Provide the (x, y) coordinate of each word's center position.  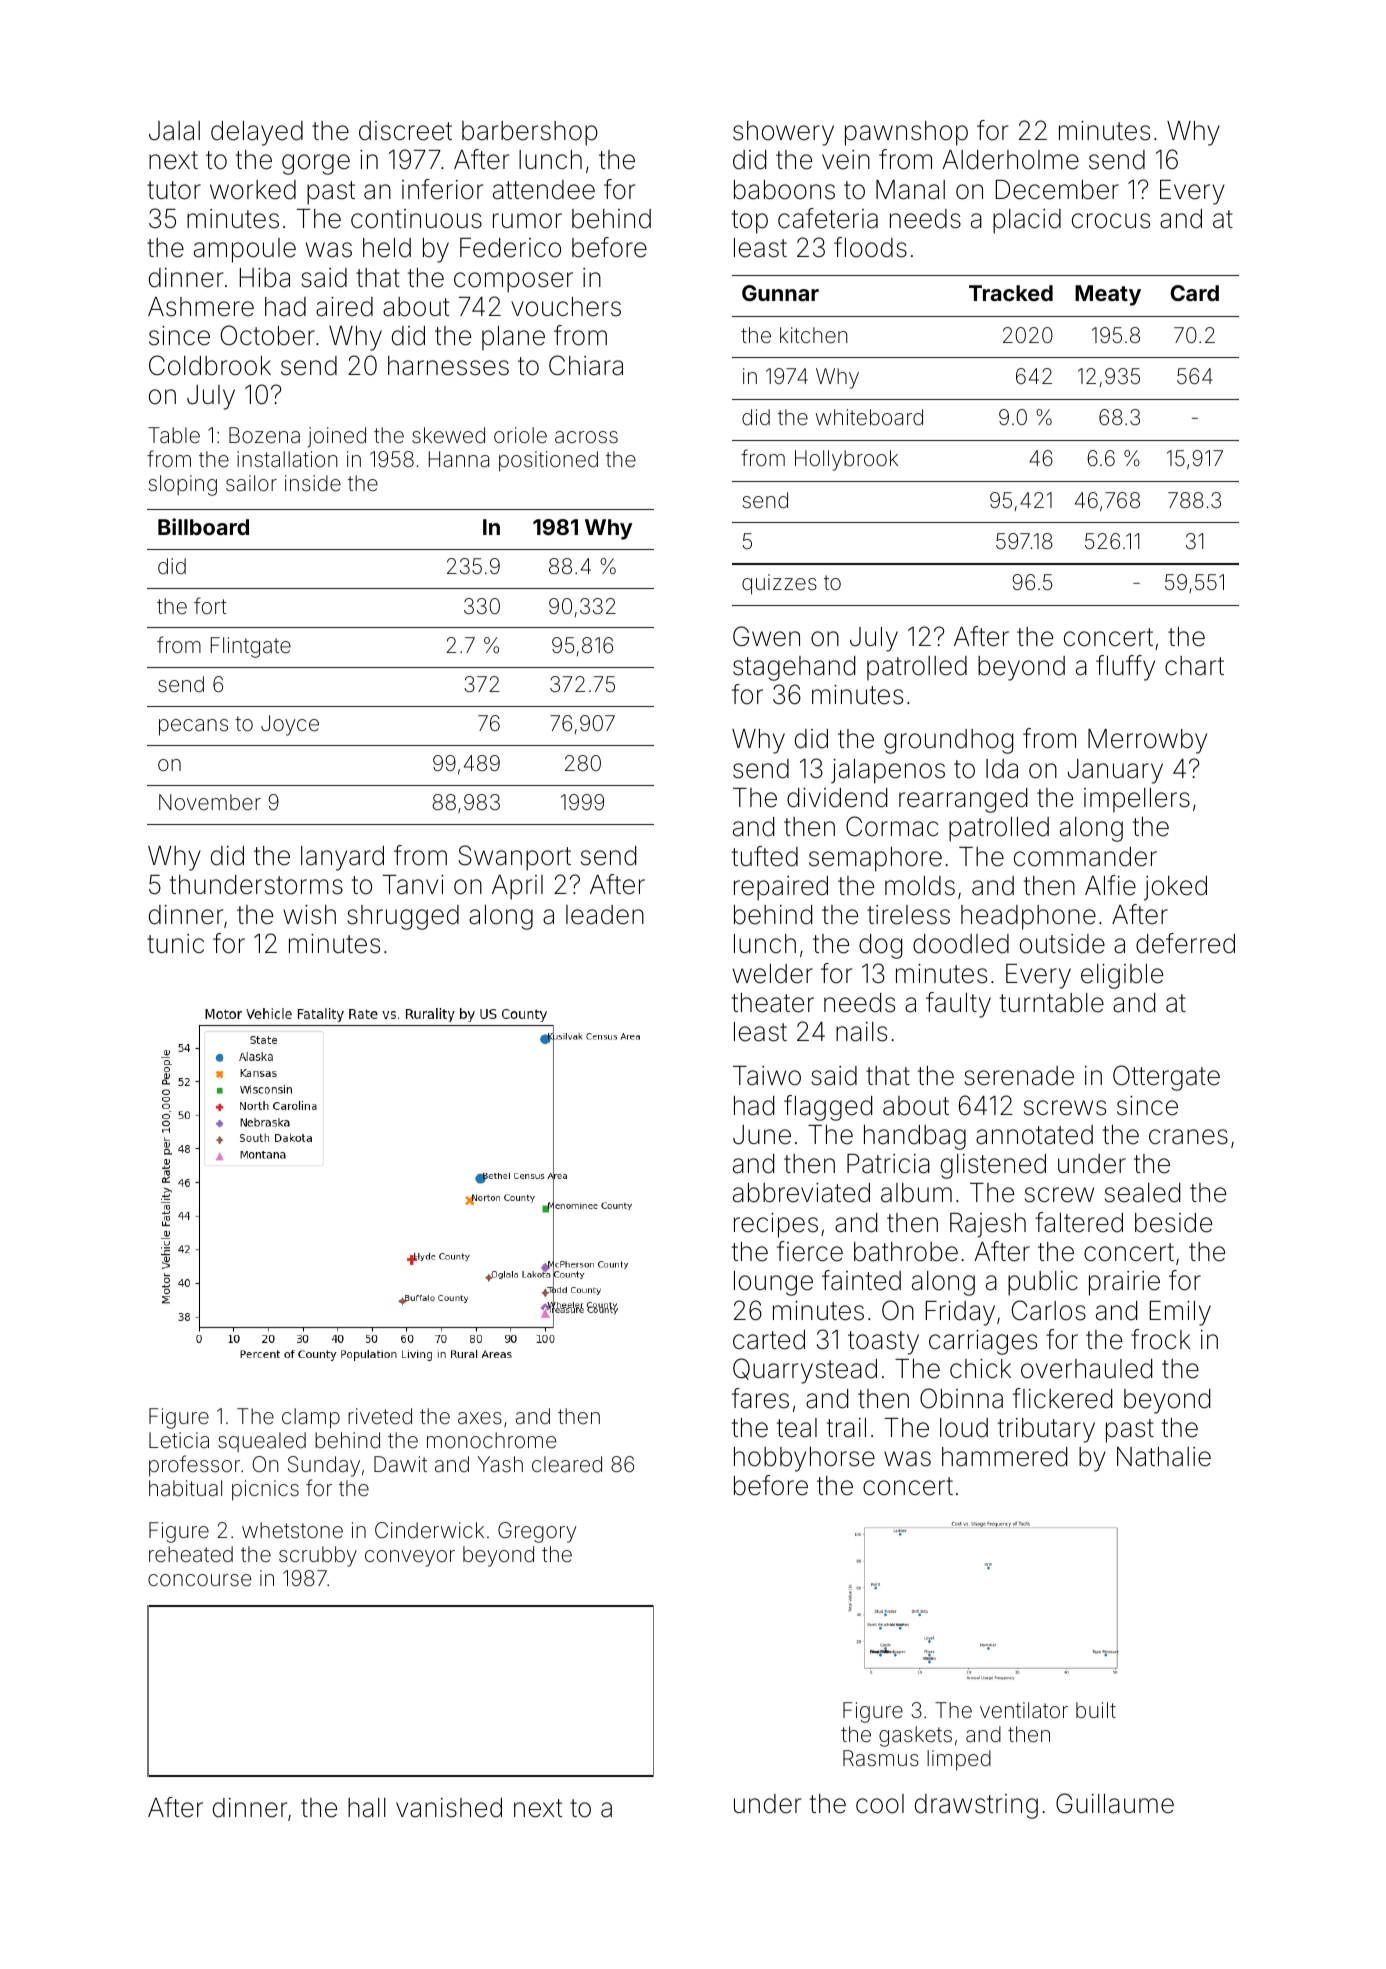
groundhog (948, 741)
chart (1194, 666)
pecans (193, 727)
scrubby (318, 1556)
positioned (548, 461)
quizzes (779, 584)
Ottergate (1166, 1078)
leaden (605, 915)
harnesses (448, 366)
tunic (175, 943)
